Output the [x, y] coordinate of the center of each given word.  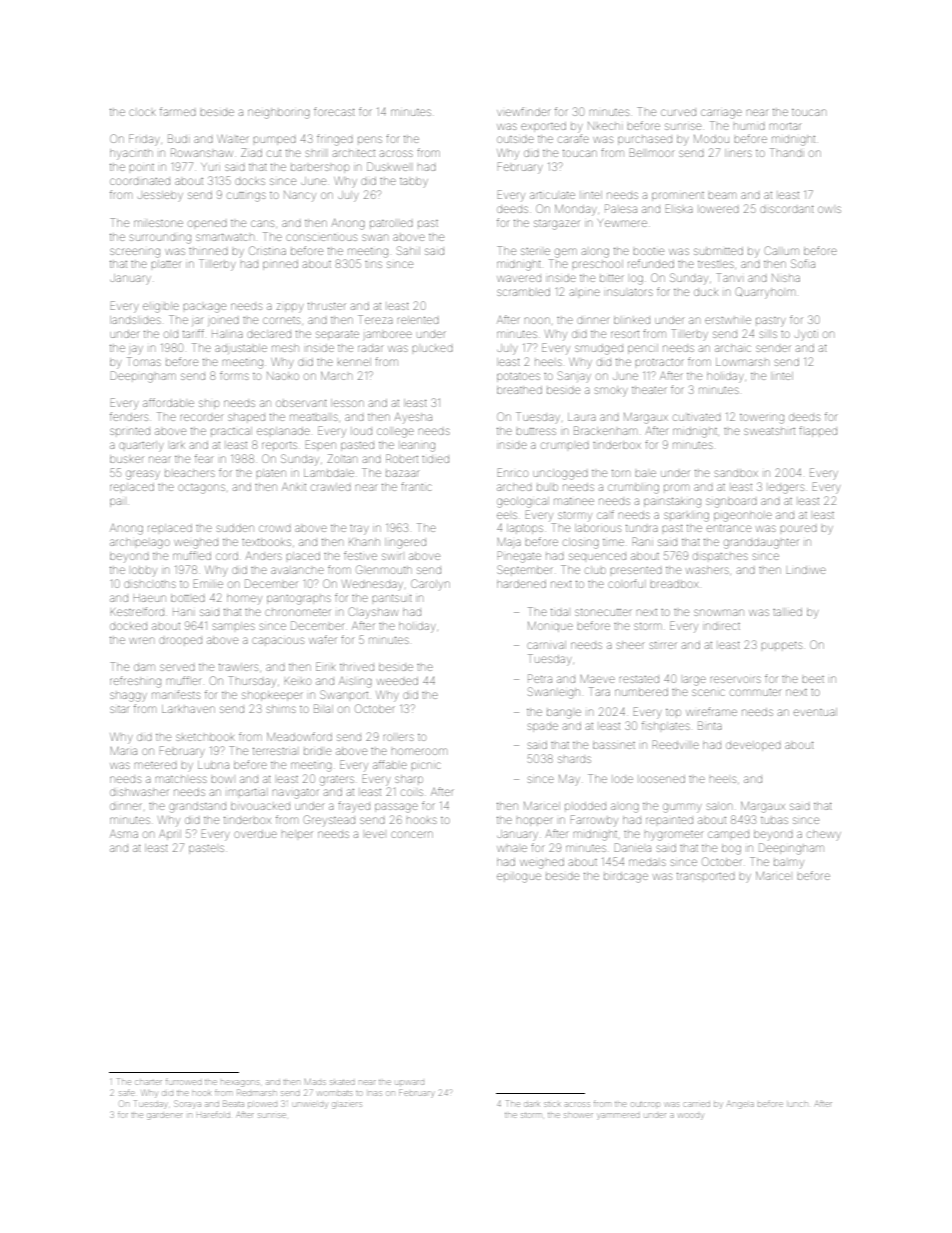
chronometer [297, 612]
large [695, 681]
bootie [649, 251]
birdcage [626, 877]
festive [360, 555]
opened [207, 223]
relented [418, 320]
